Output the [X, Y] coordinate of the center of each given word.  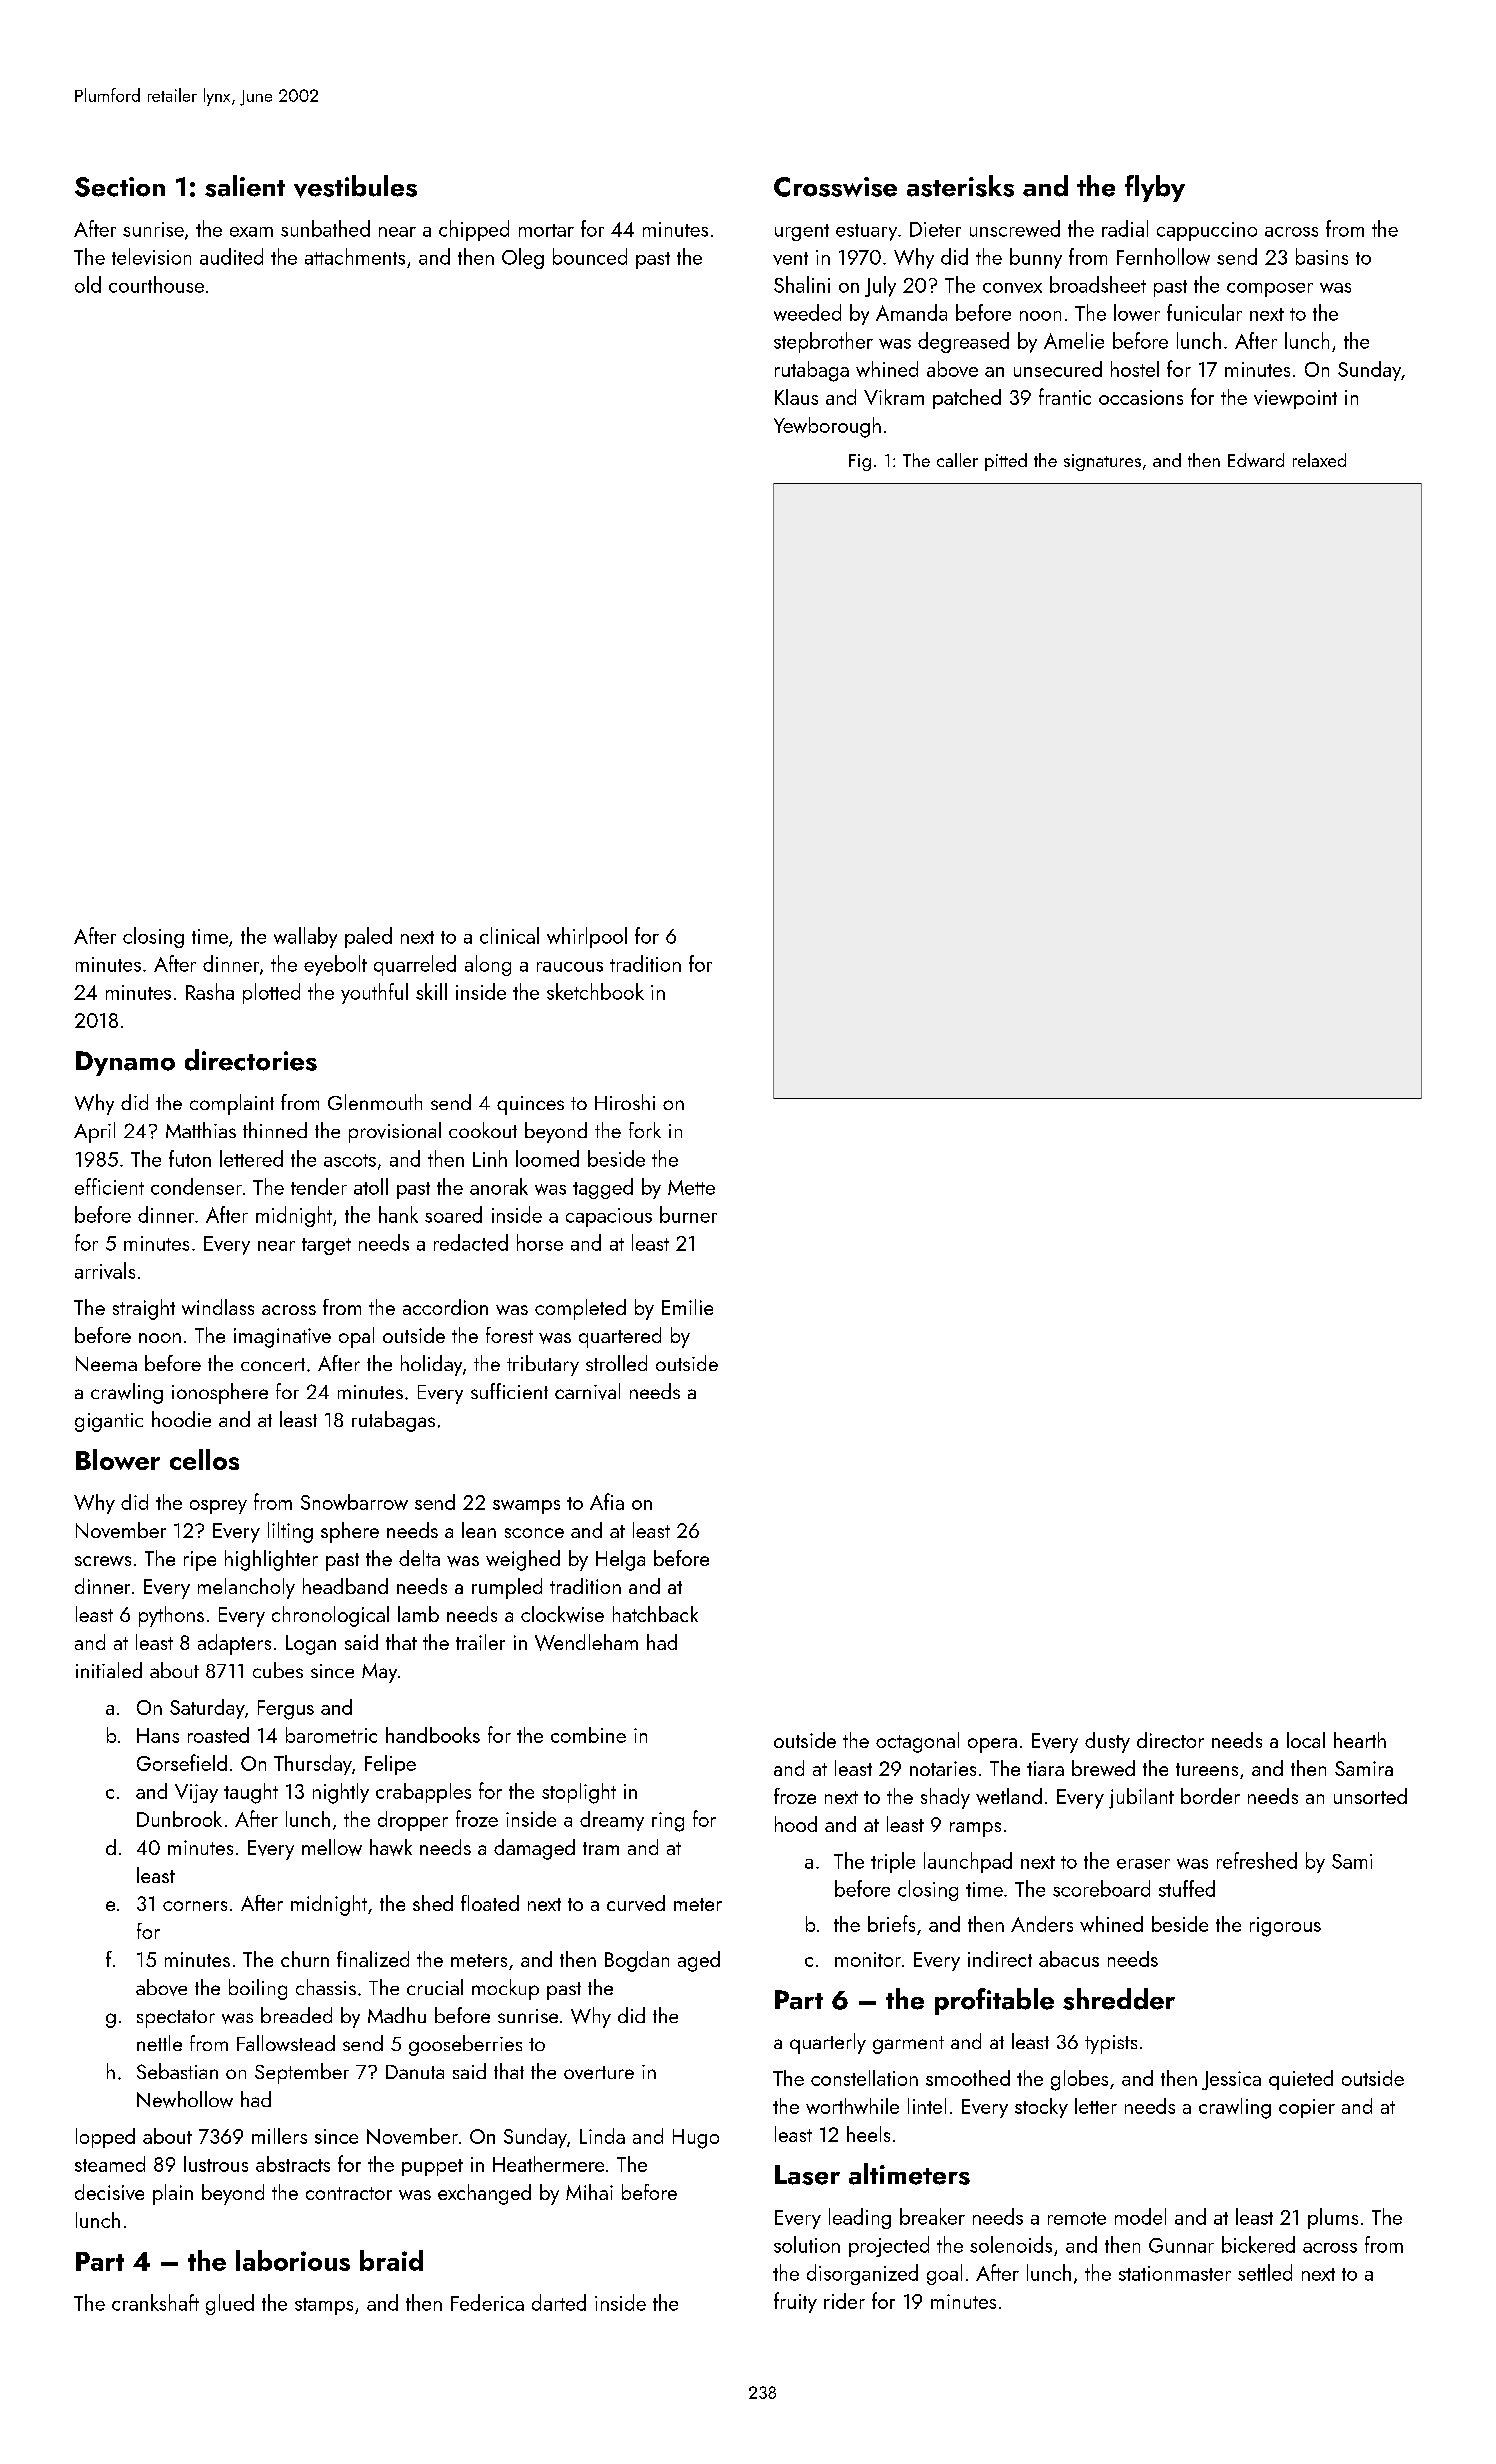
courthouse [156, 284]
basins [1322, 256]
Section [120, 187]
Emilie [687, 1307]
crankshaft [155, 2302]
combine [588, 1735]
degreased [963, 342]
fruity [795, 2302]
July [880, 286]
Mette [691, 1187]
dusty [1107, 1742]
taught [251, 1793]
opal [356, 1337]
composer [1270, 290]
